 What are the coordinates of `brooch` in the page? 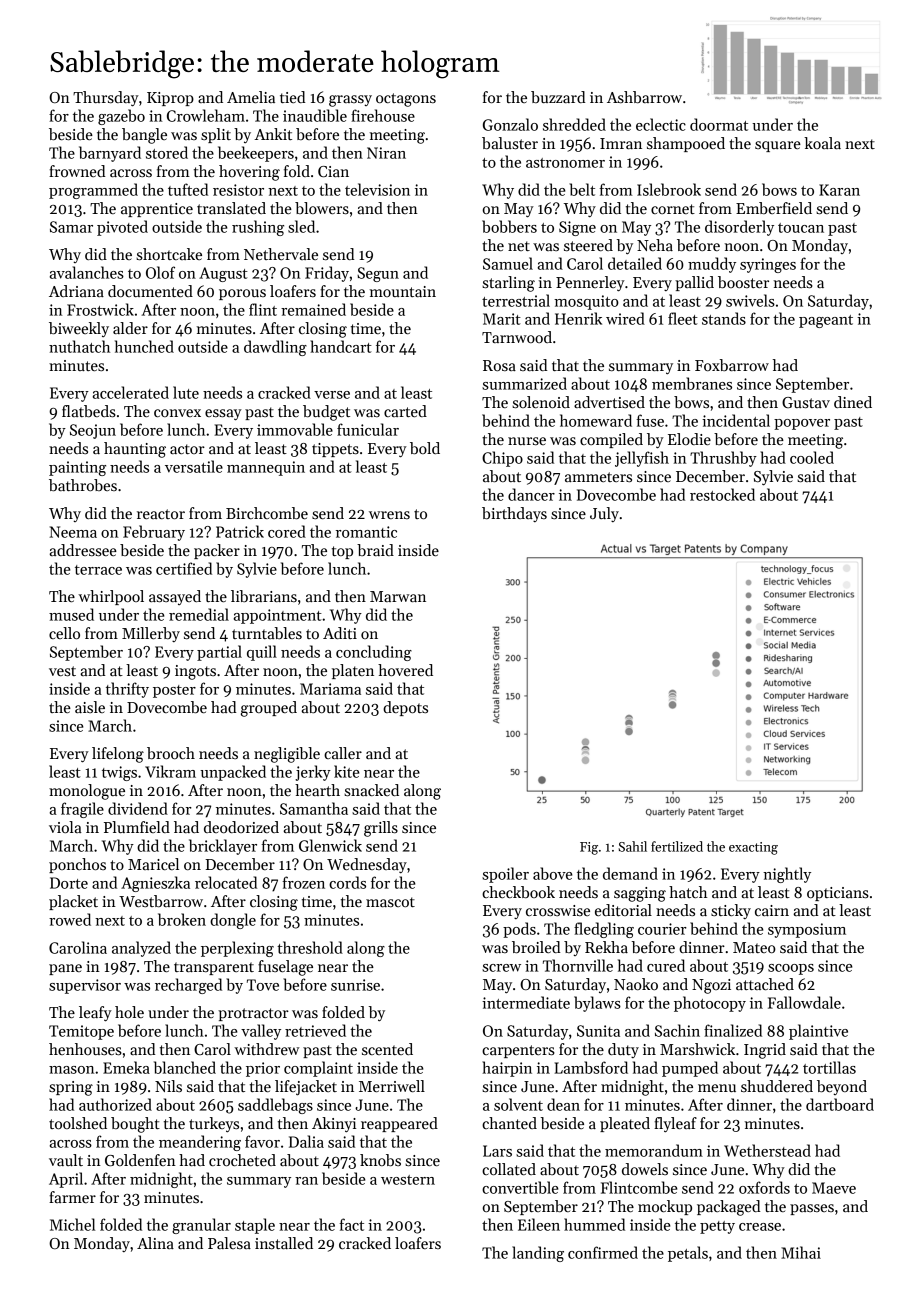 It's located at (171, 753).
